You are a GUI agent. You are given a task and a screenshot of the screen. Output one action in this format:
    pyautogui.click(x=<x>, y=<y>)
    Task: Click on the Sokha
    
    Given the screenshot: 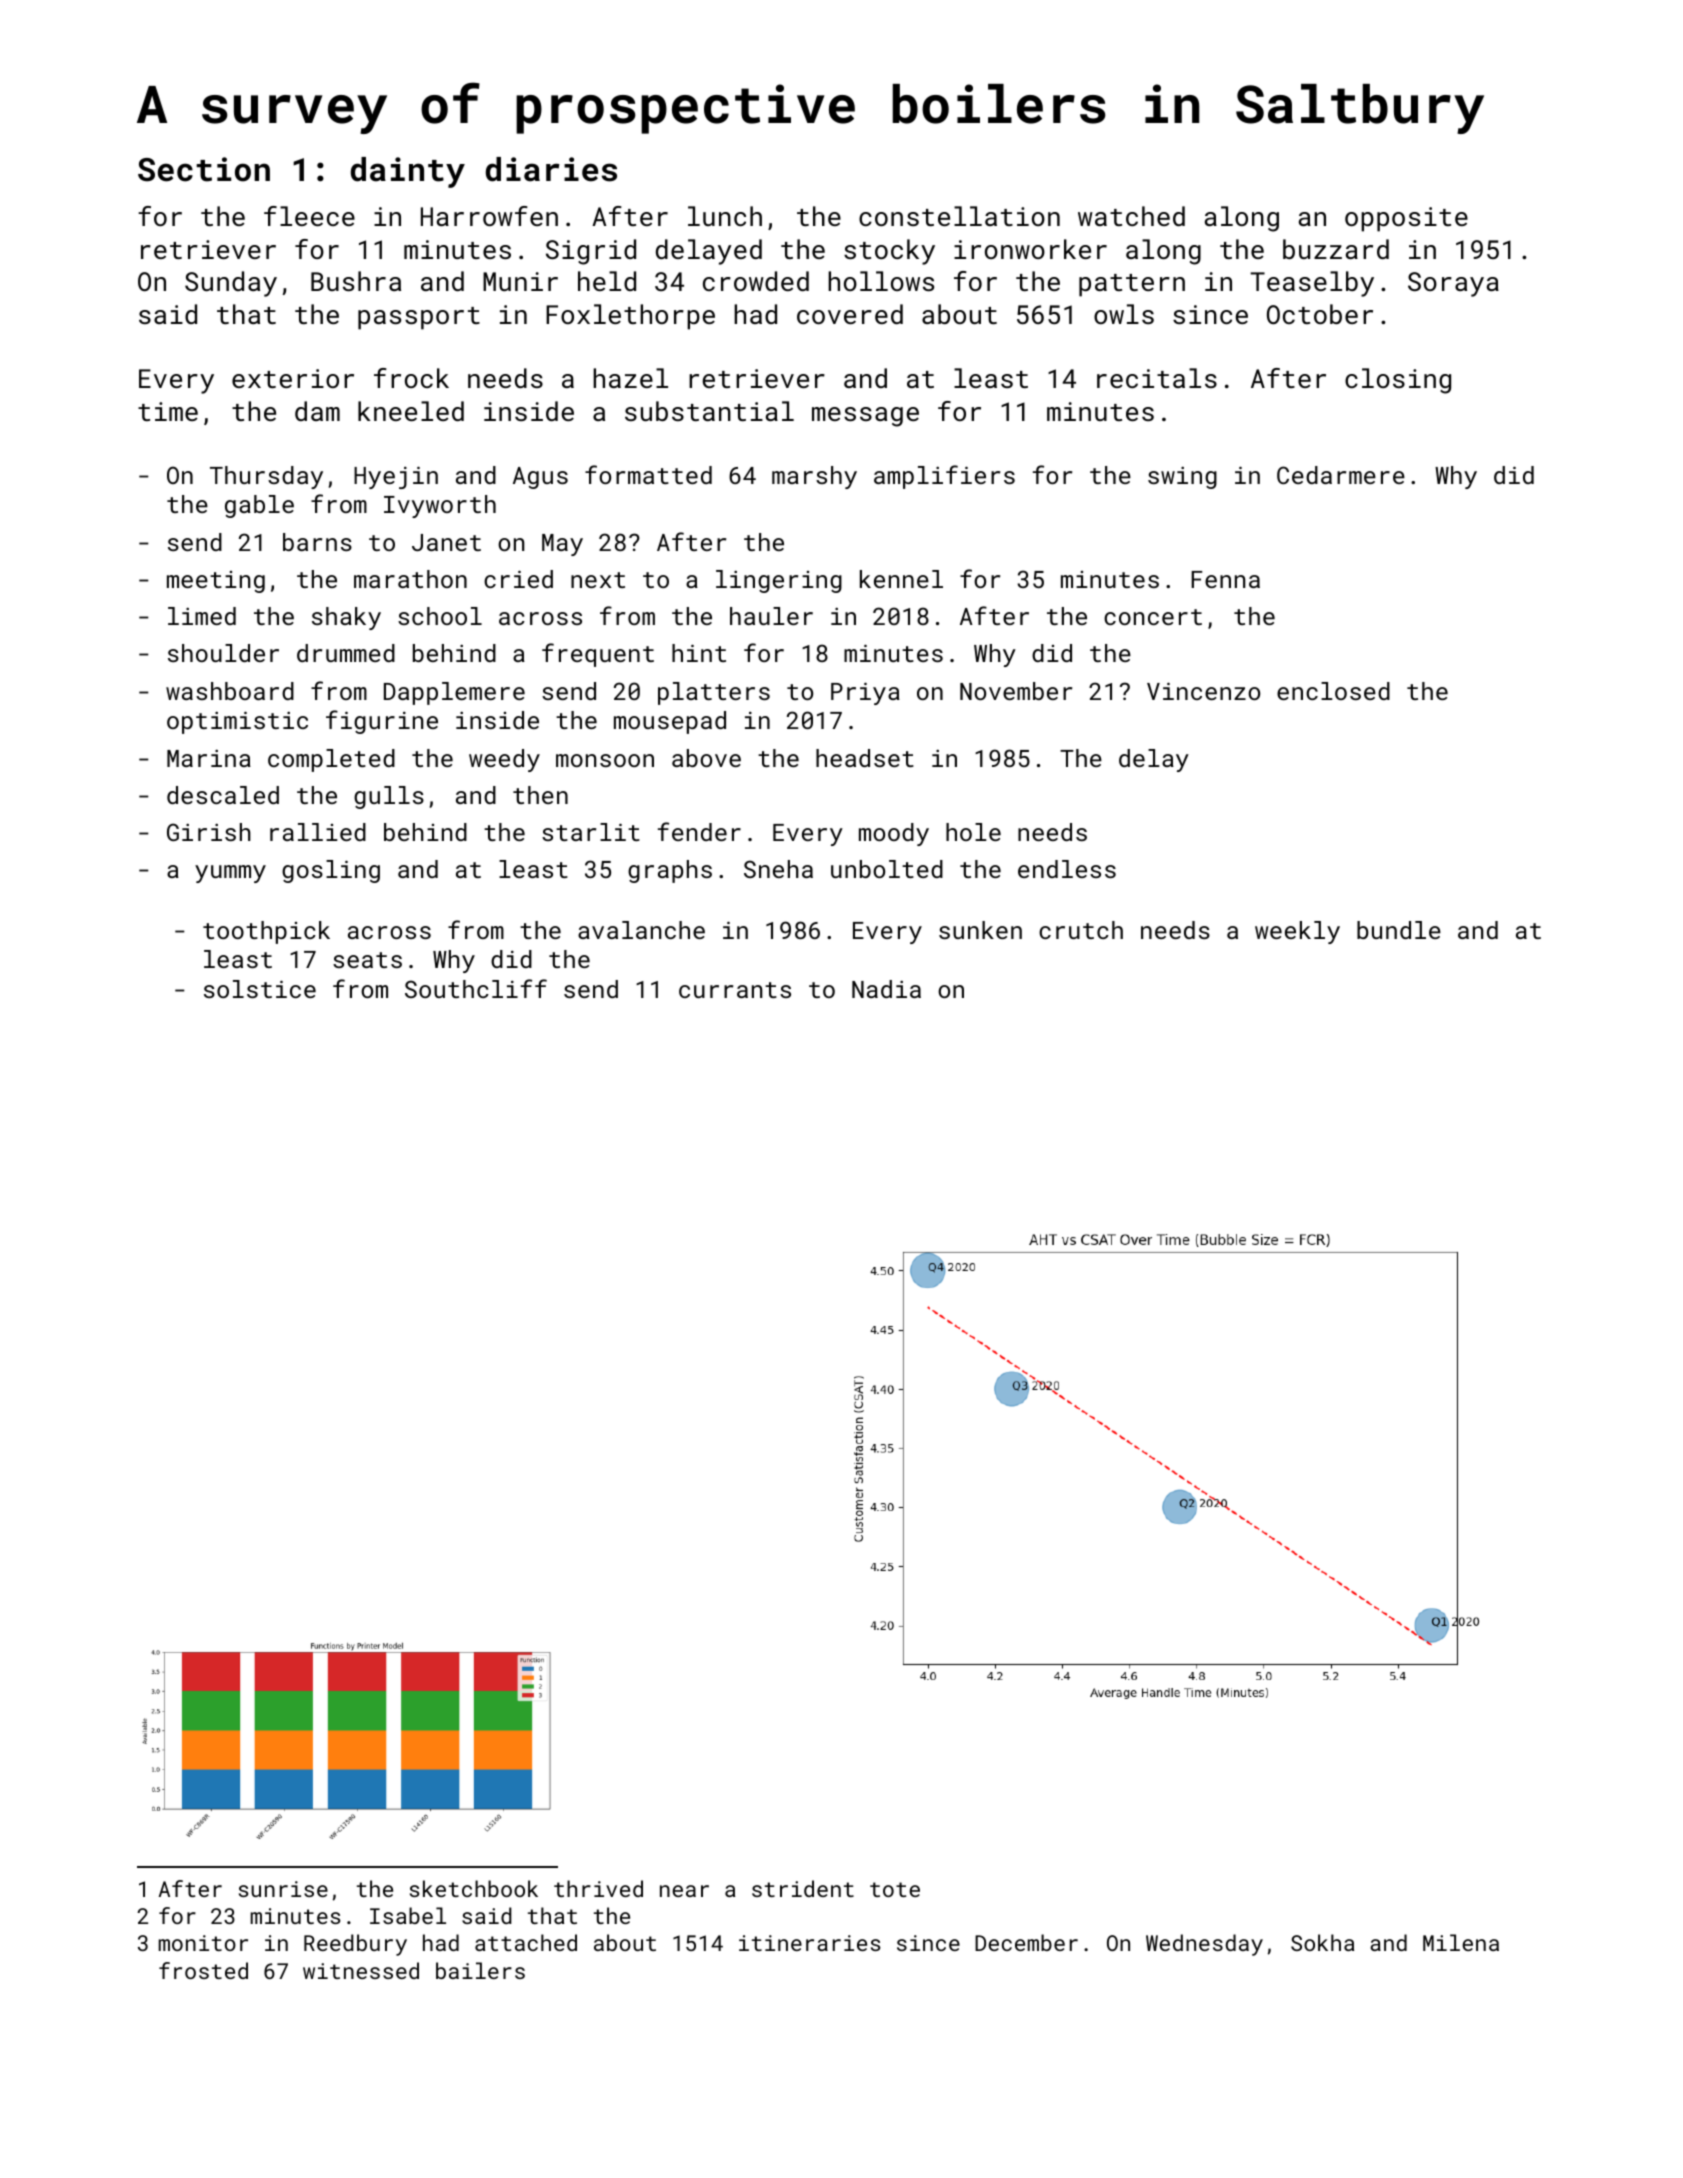 What is the action you would take?
    pyautogui.click(x=1322, y=1942)
